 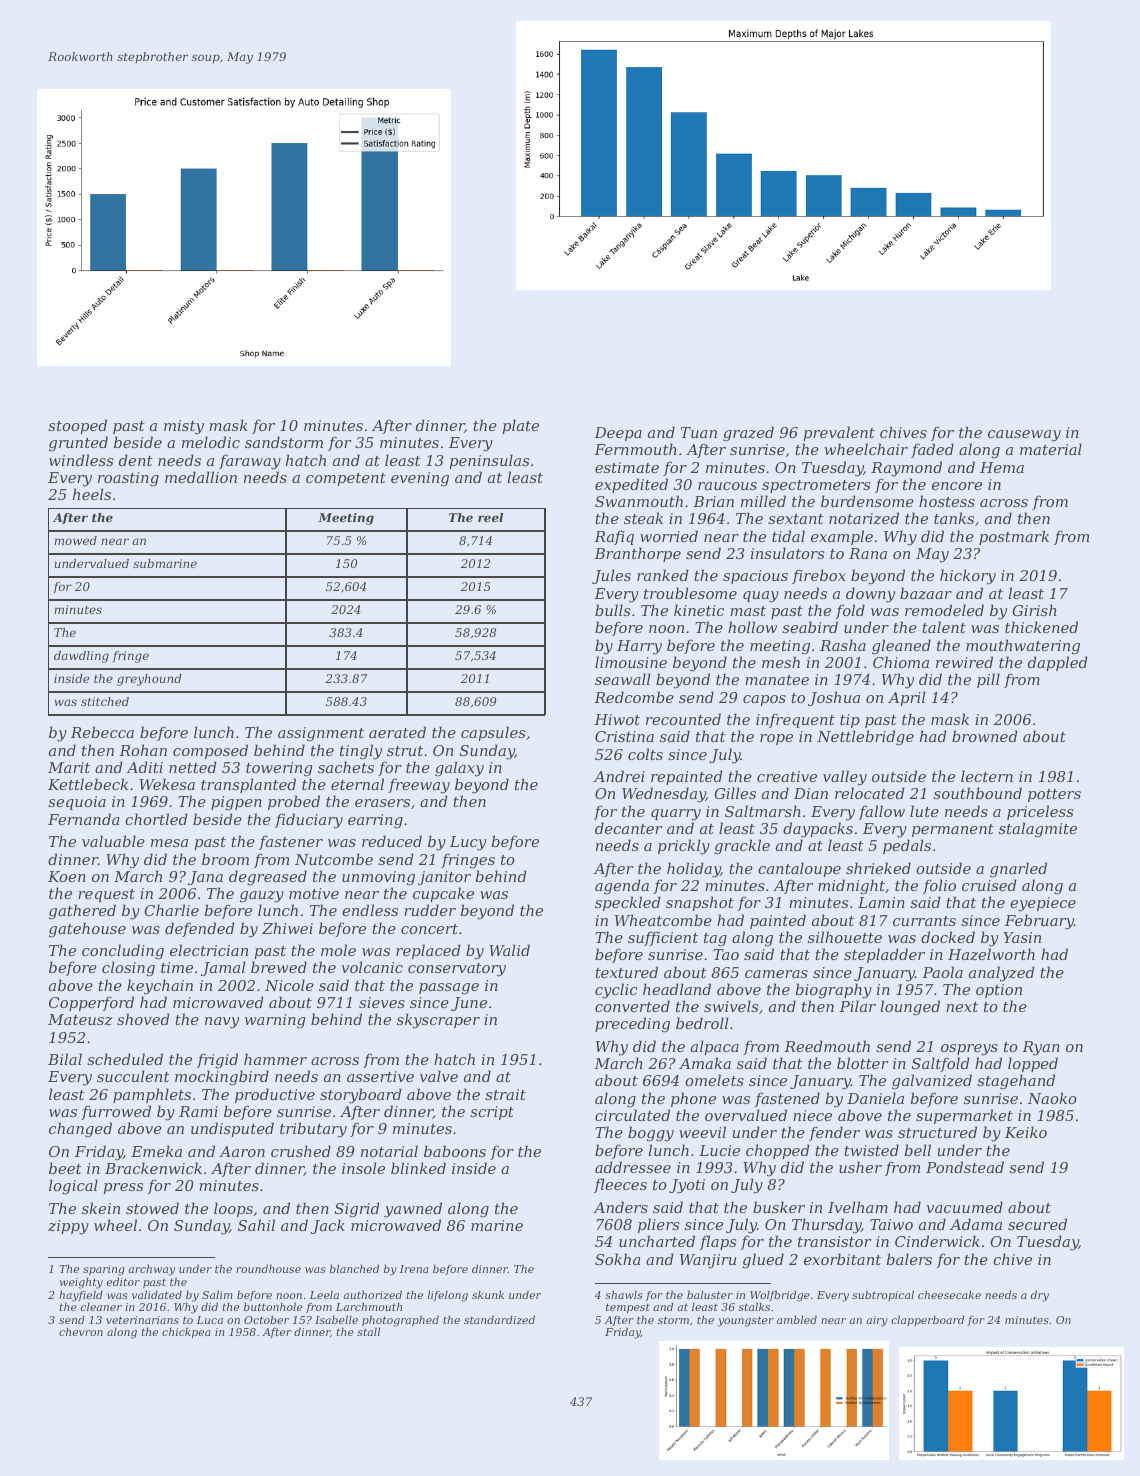 I want to click on pigpen, so click(x=236, y=803).
